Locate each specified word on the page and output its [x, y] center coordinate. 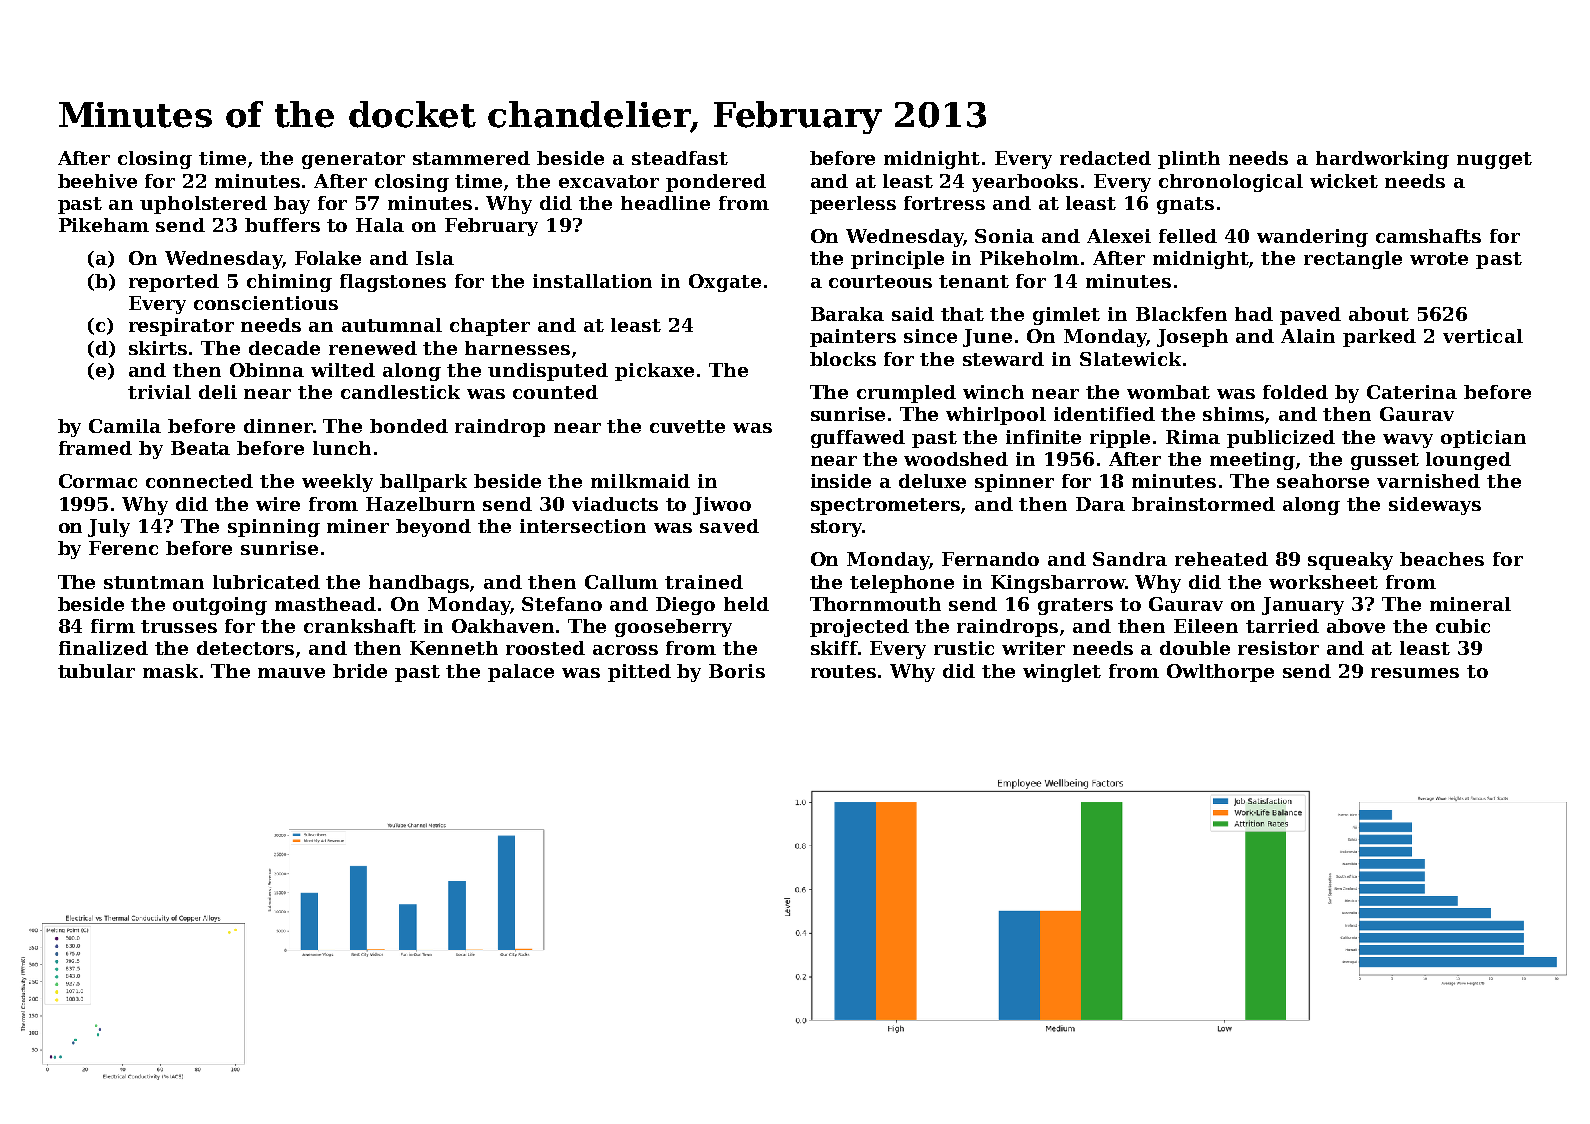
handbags [419, 584]
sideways [1435, 506]
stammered [471, 158]
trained [704, 582]
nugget [1494, 160]
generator [353, 160]
